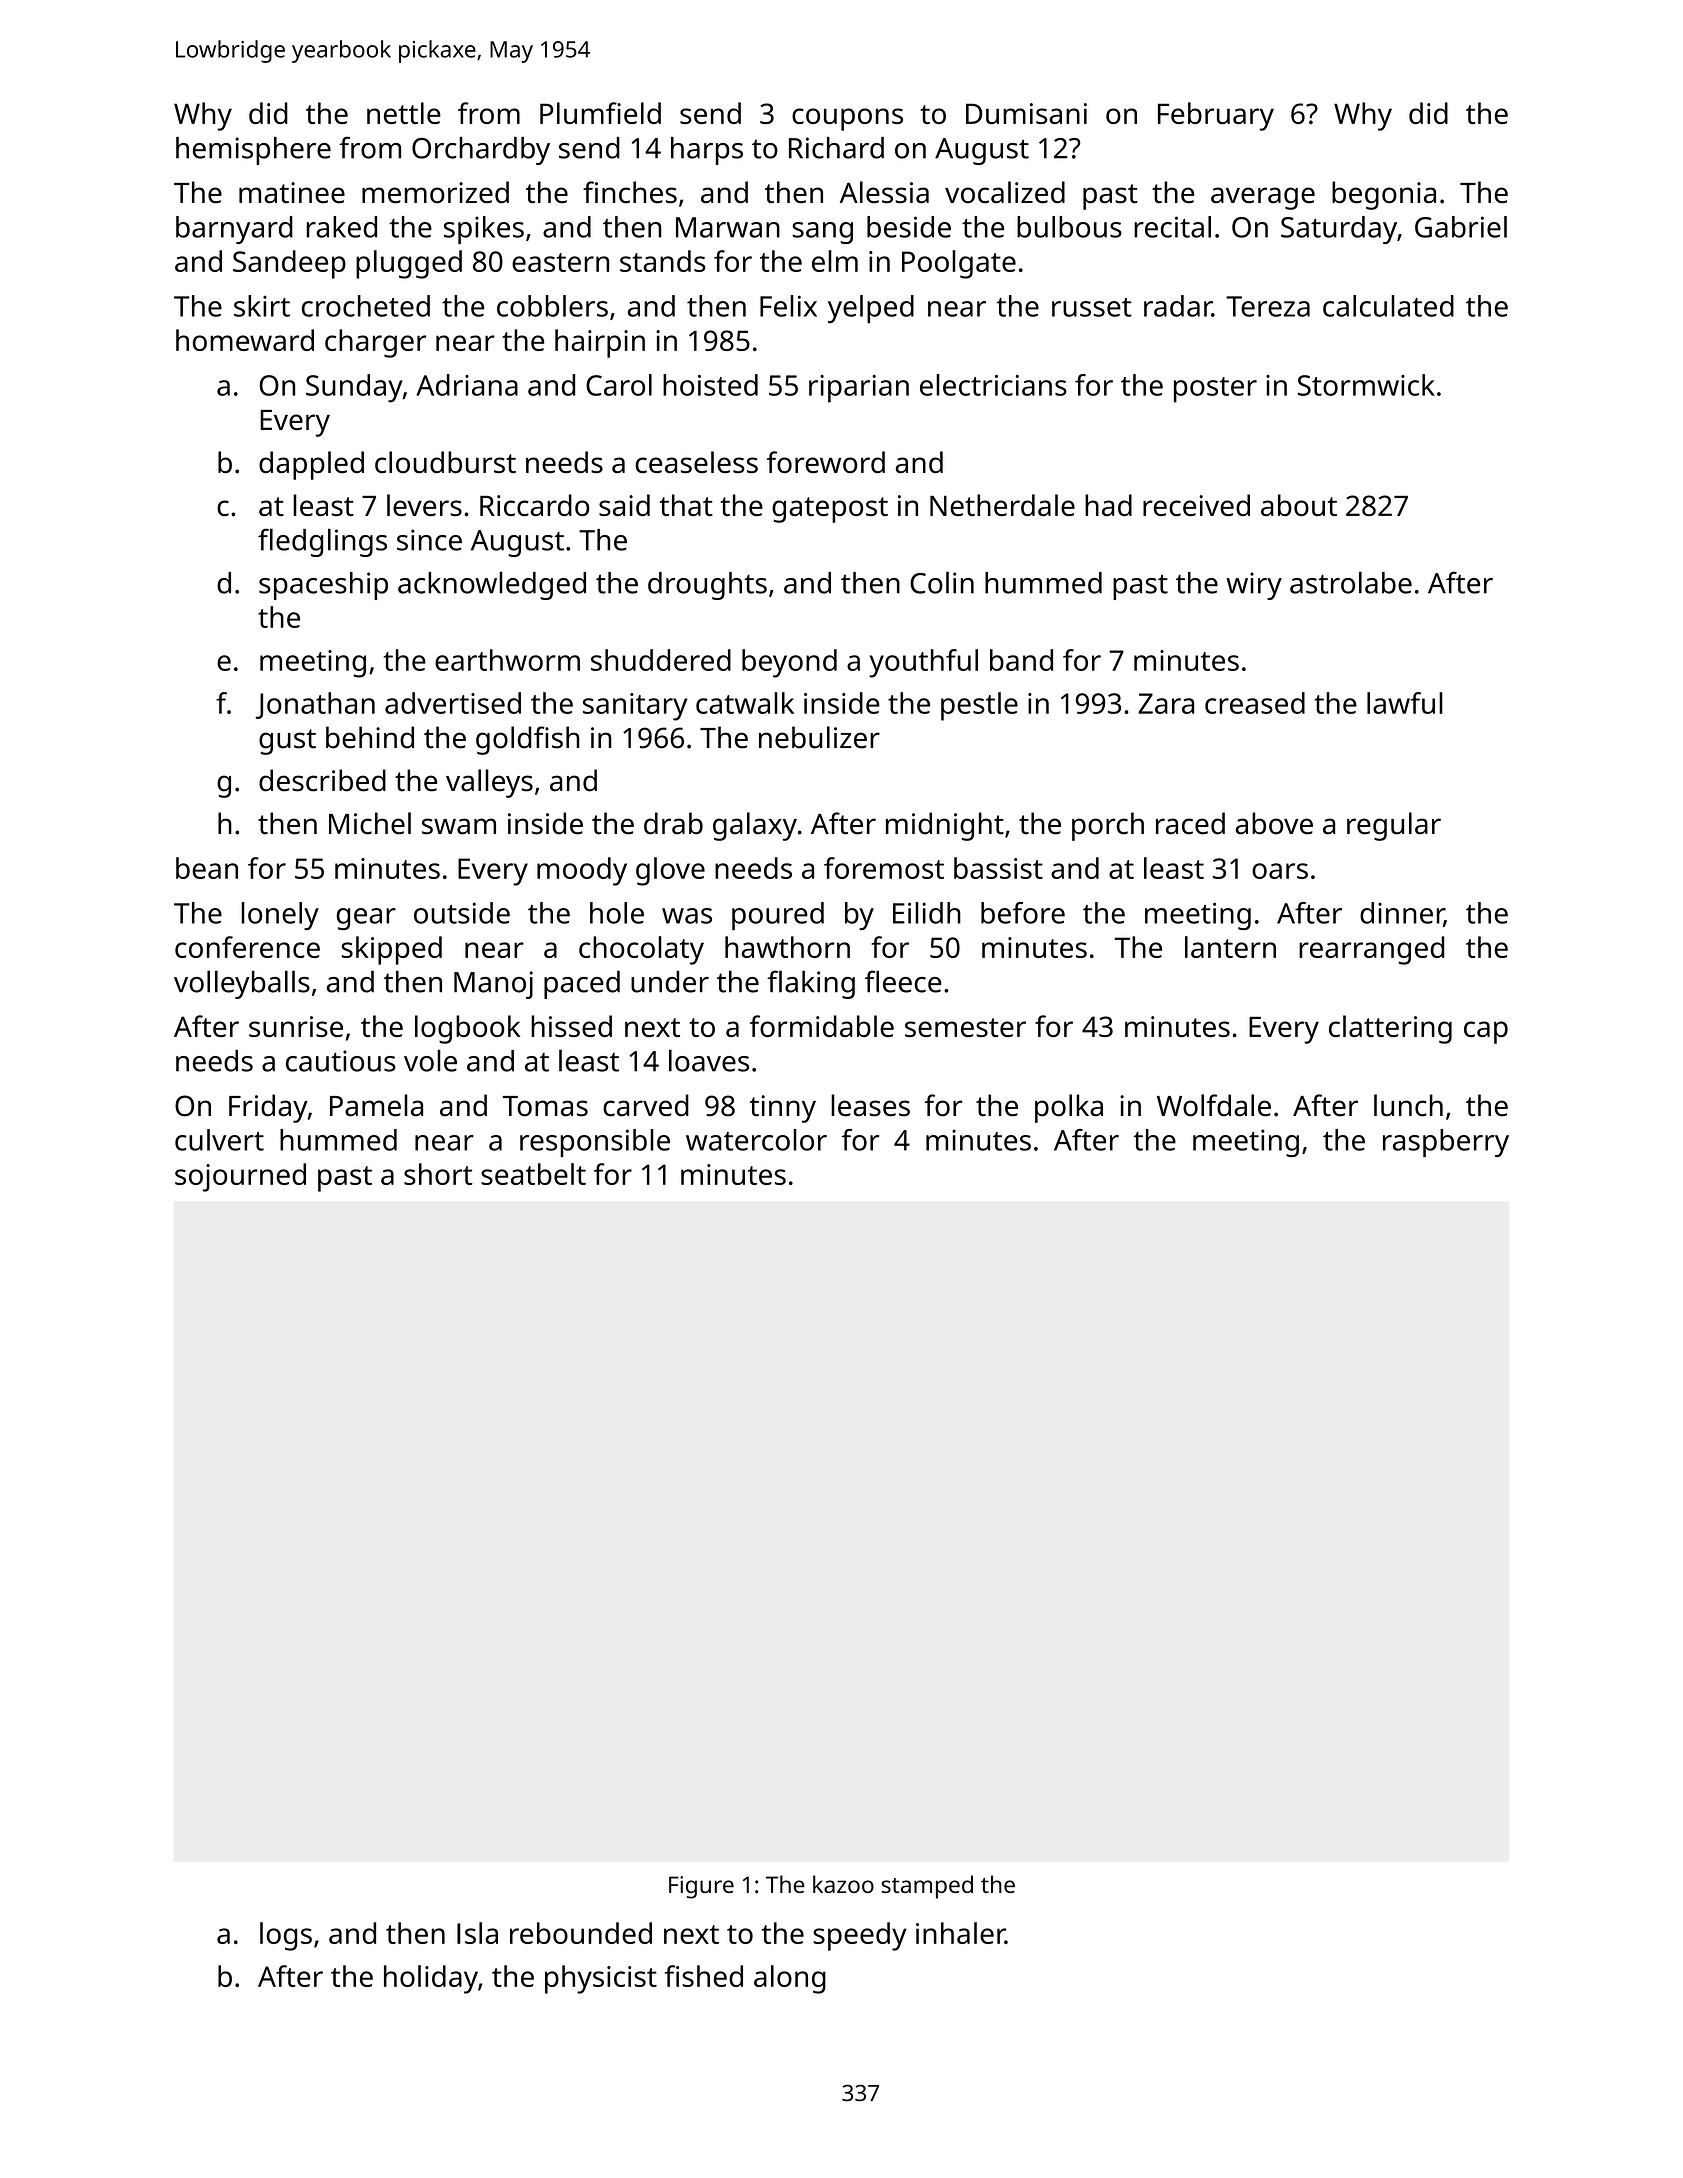  I want to click on conference, so click(247, 947).
